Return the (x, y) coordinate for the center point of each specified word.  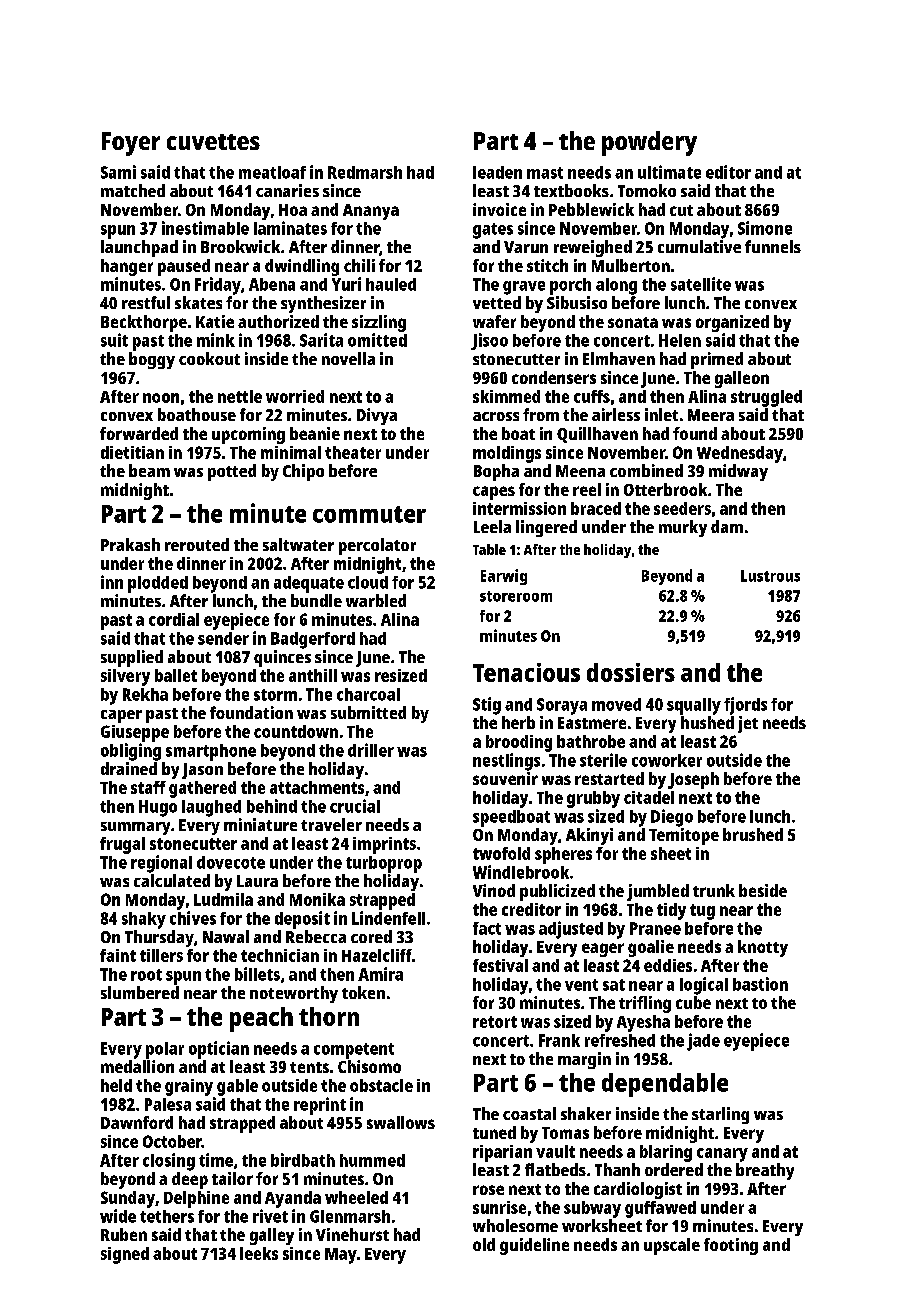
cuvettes (213, 142)
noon (161, 398)
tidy (671, 911)
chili (359, 265)
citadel (649, 797)
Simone (765, 228)
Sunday (128, 1199)
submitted (368, 712)
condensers (554, 377)
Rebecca (316, 936)
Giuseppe (135, 733)
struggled (766, 398)
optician (219, 1050)
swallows (401, 1122)
